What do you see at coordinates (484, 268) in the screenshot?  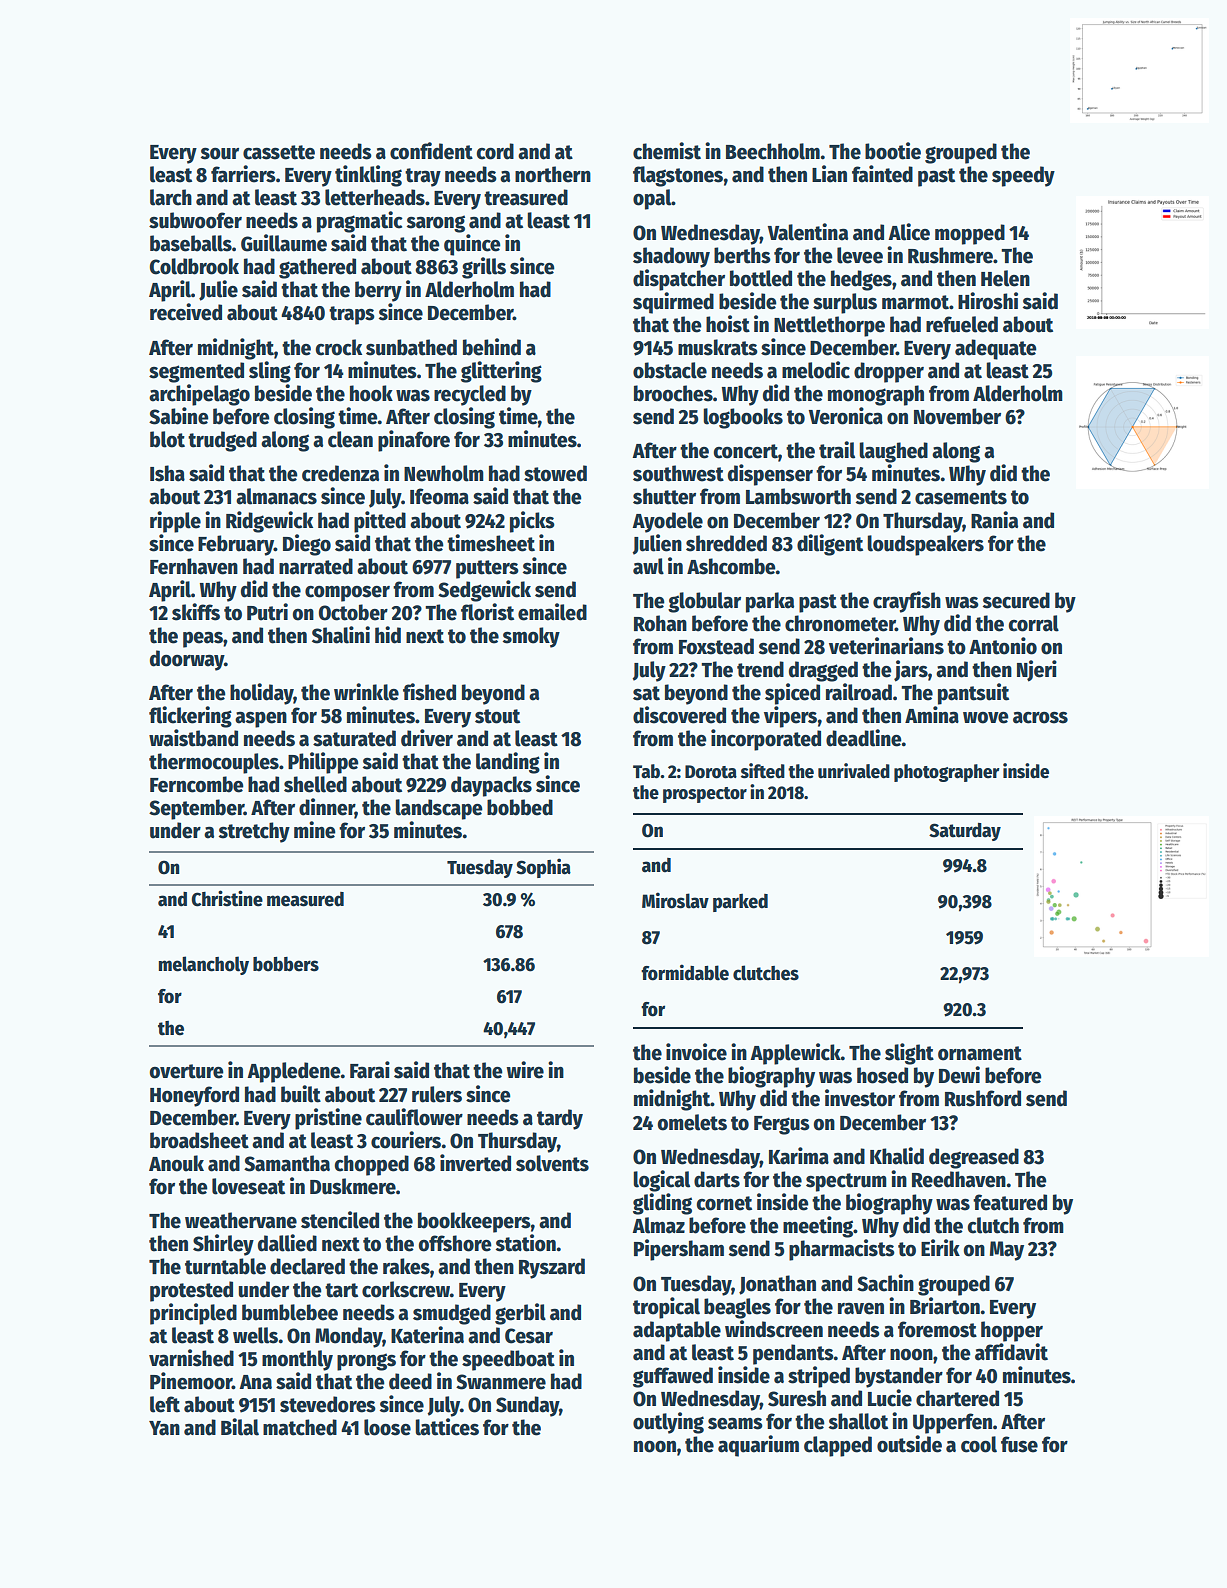 I see `grills` at bounding box center [484, 268].
